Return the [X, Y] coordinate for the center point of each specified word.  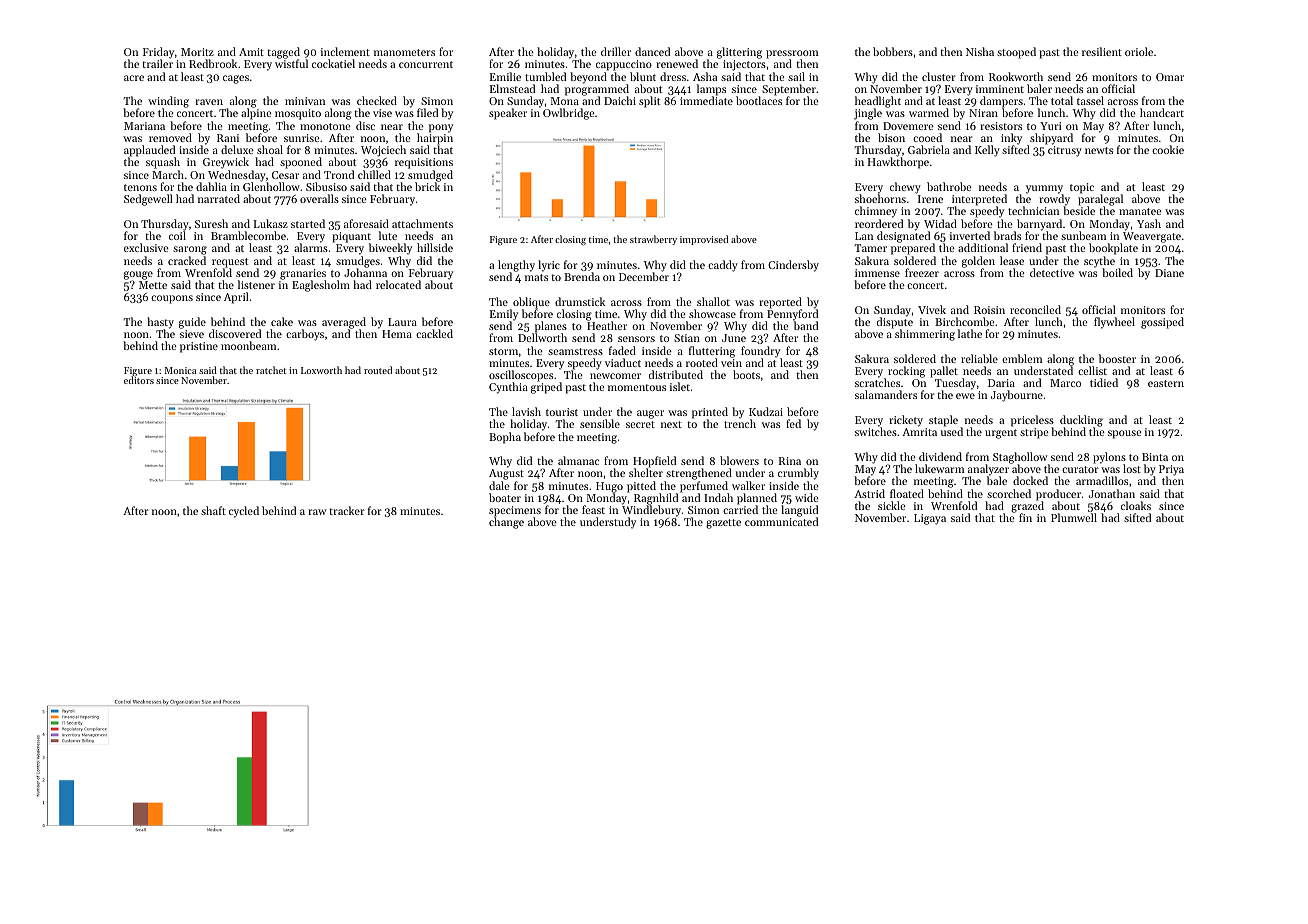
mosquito [298, 114]
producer [1058, 495]
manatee [1140, 211]
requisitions [424, 163]
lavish [526, 411]
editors [139, 380]
